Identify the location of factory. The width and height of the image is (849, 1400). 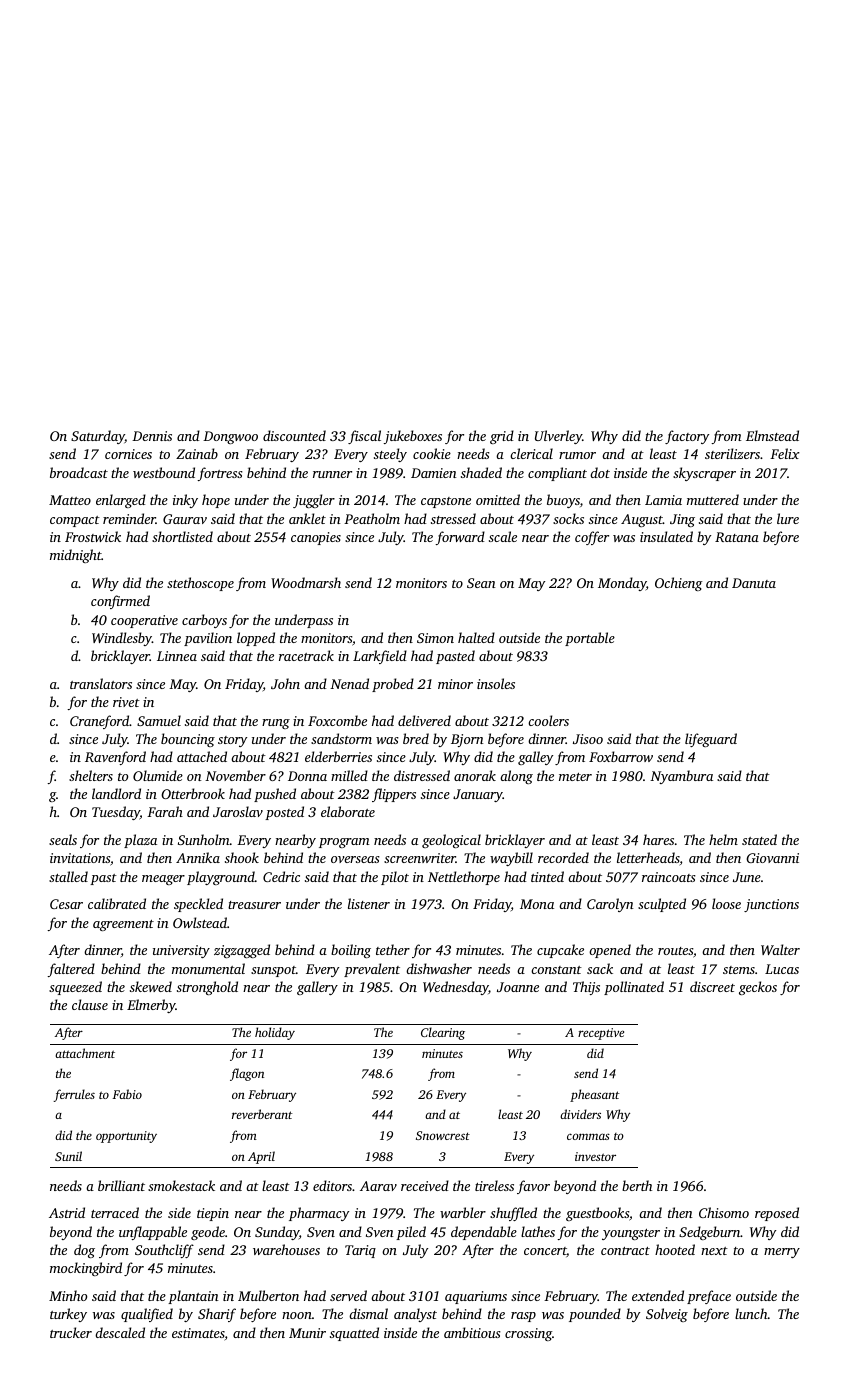
(687, 437).
